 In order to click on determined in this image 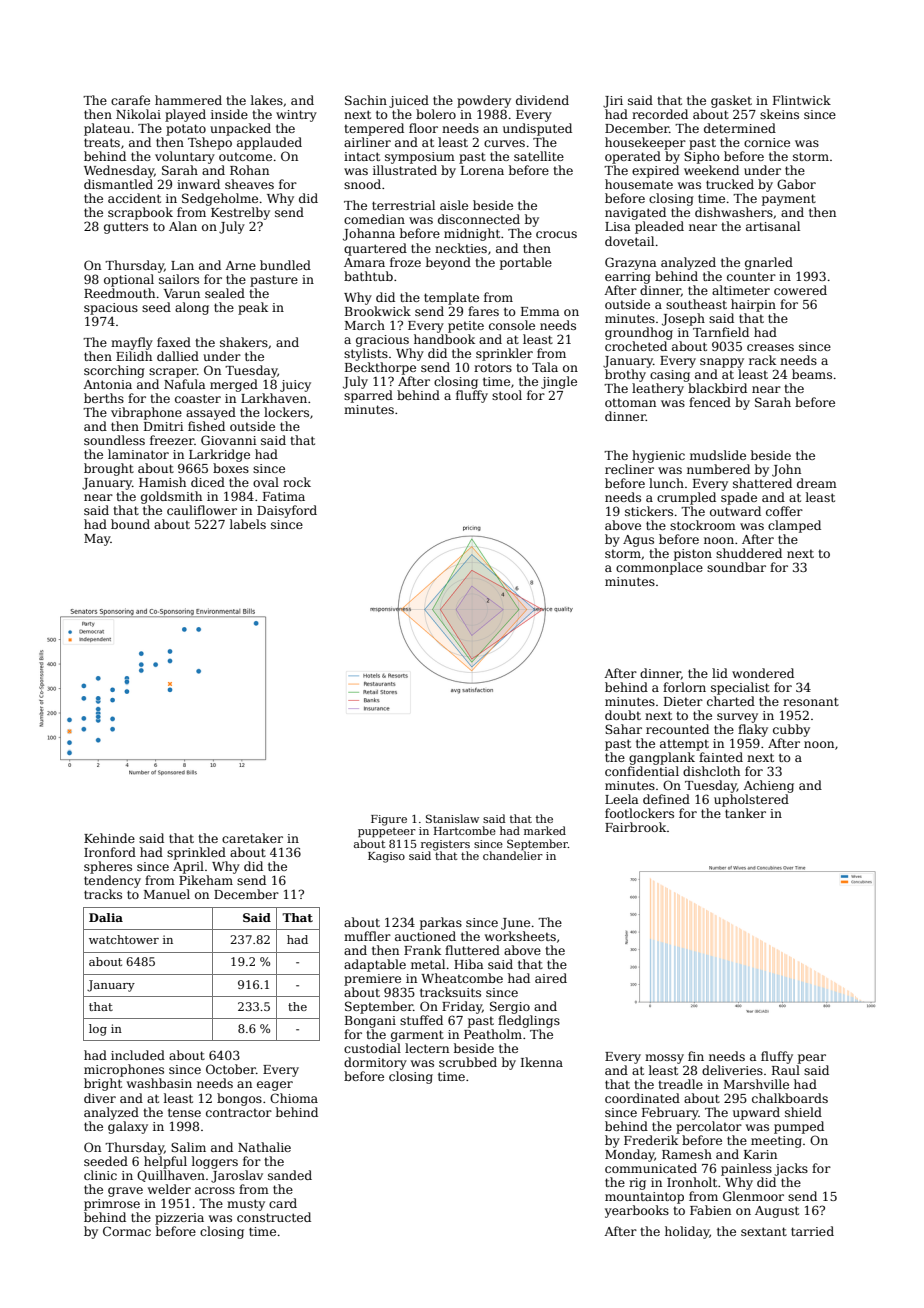, I will do `click(740, 128)`.
